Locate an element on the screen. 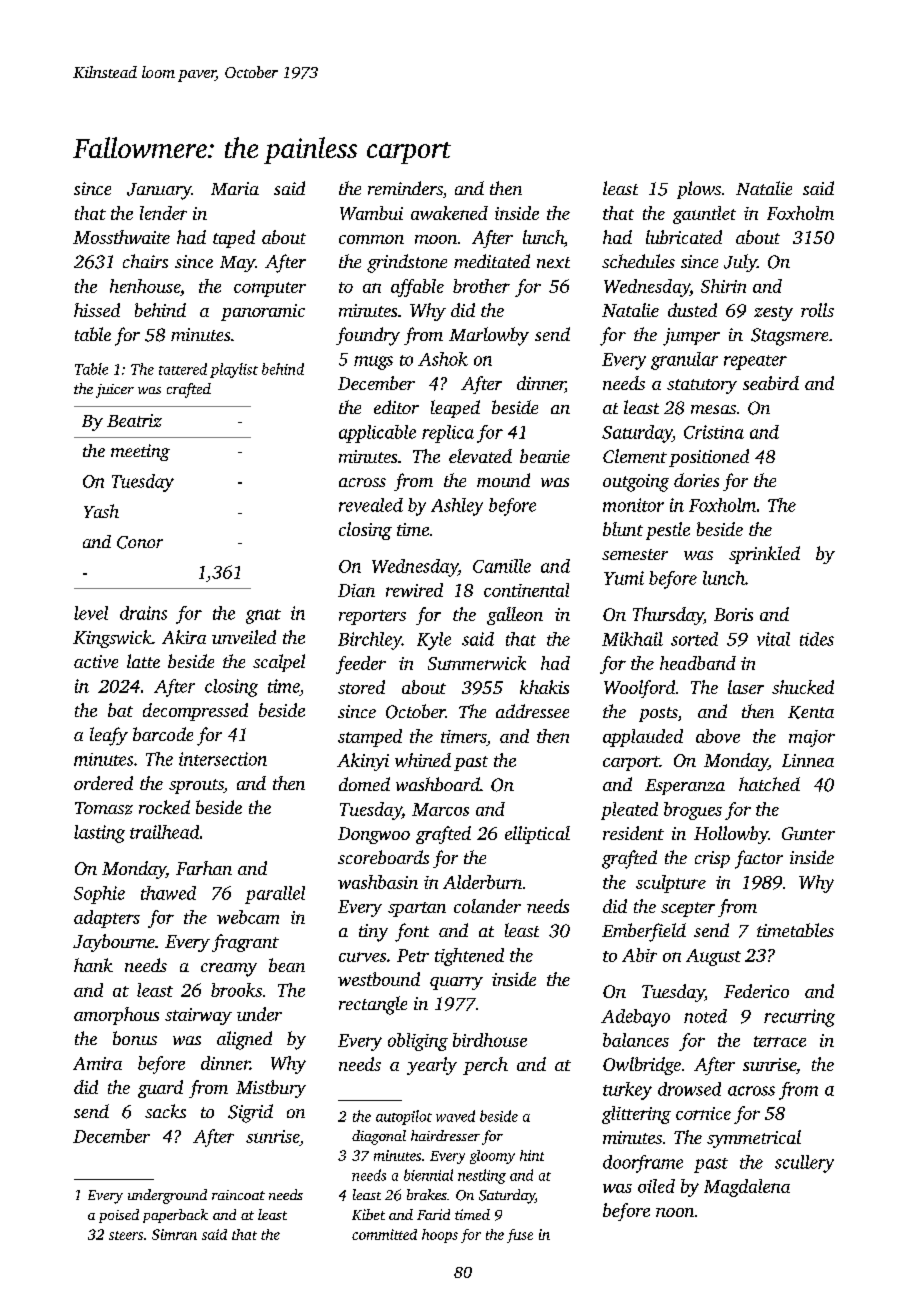  gauntlet is located at coordinates (704, 215).
